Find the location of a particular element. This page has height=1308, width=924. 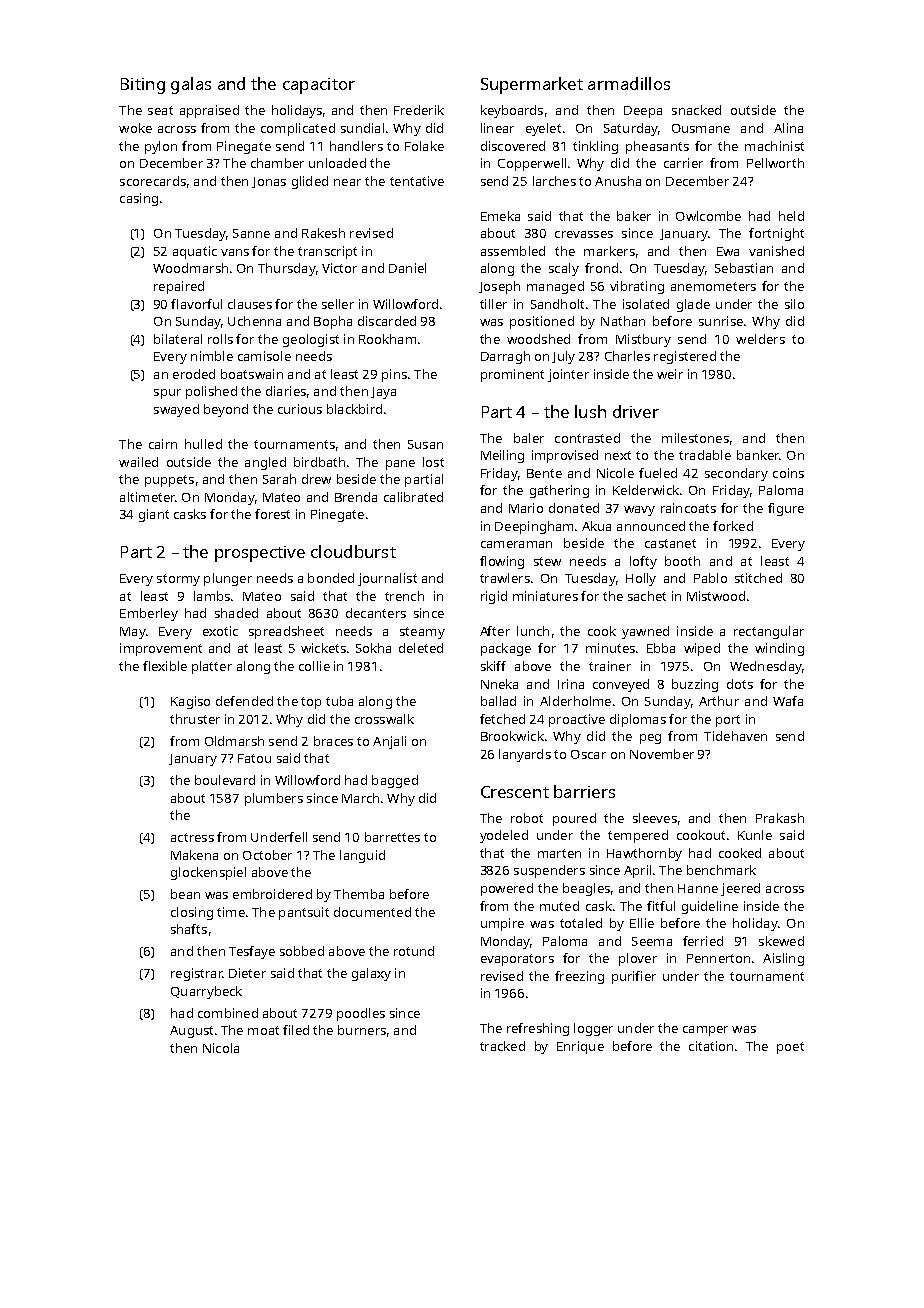

giant is located at coordinates (154, 515).
